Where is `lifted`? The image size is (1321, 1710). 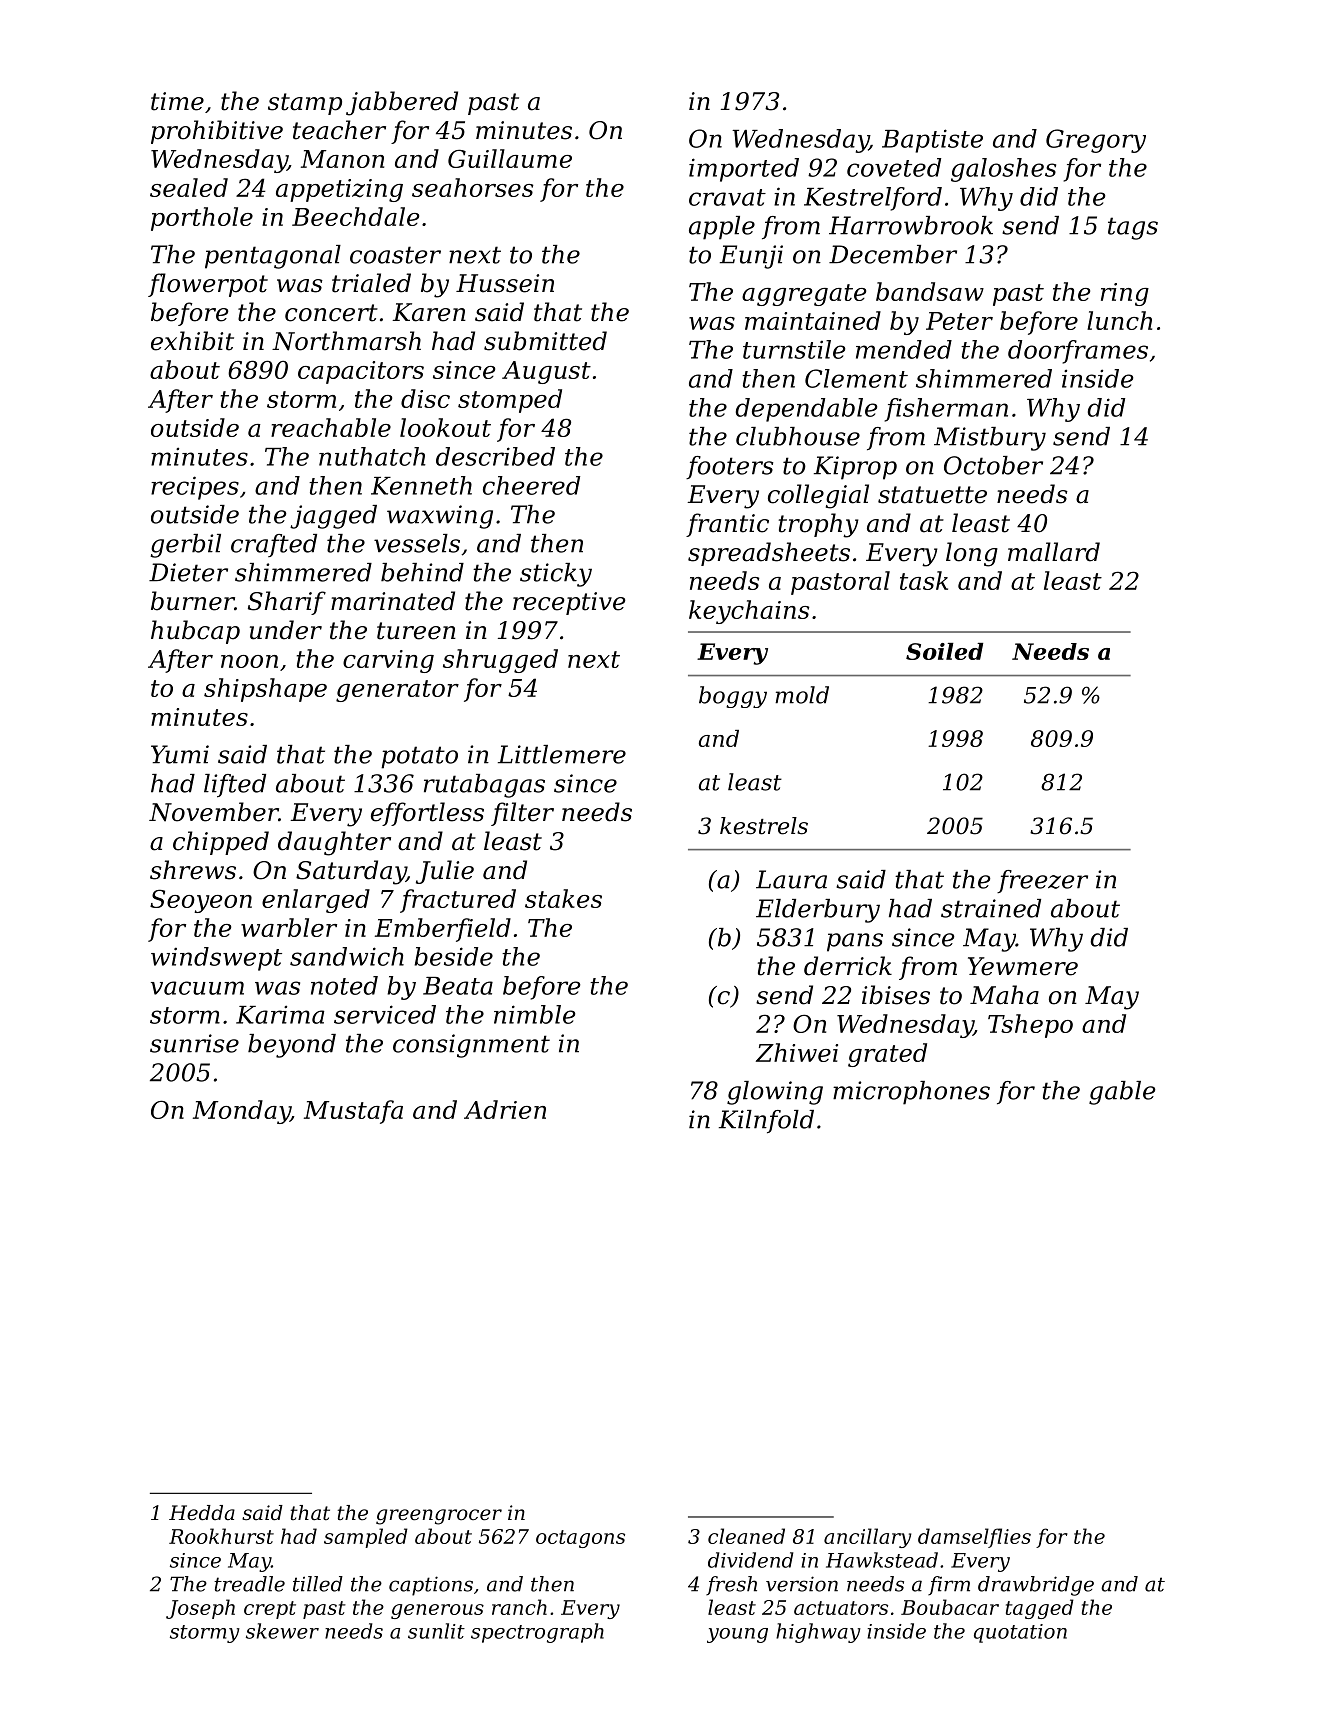 lifted is located at coordinates (235, 786).
